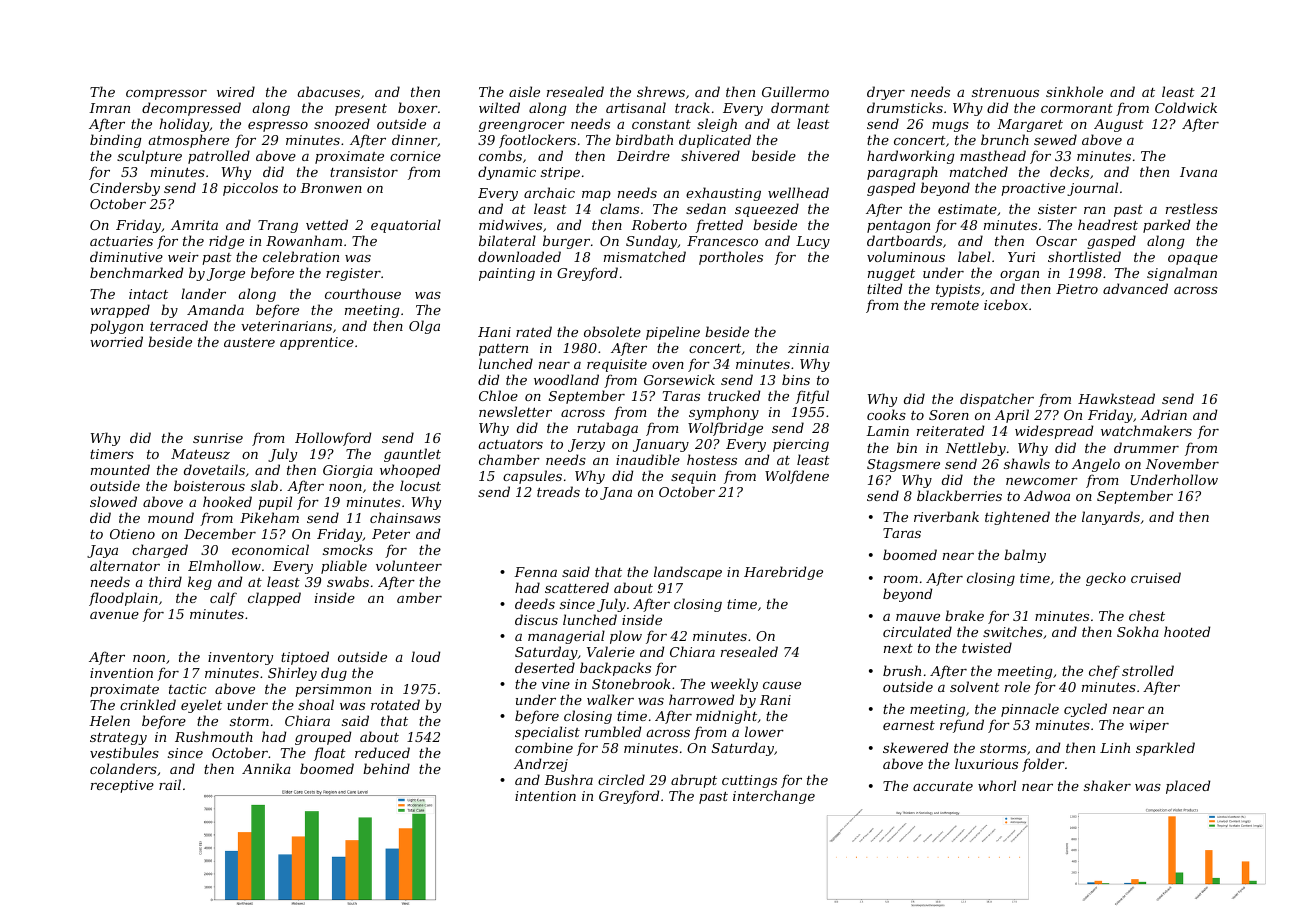  I want to click on snoozed, so click(342, 124).
